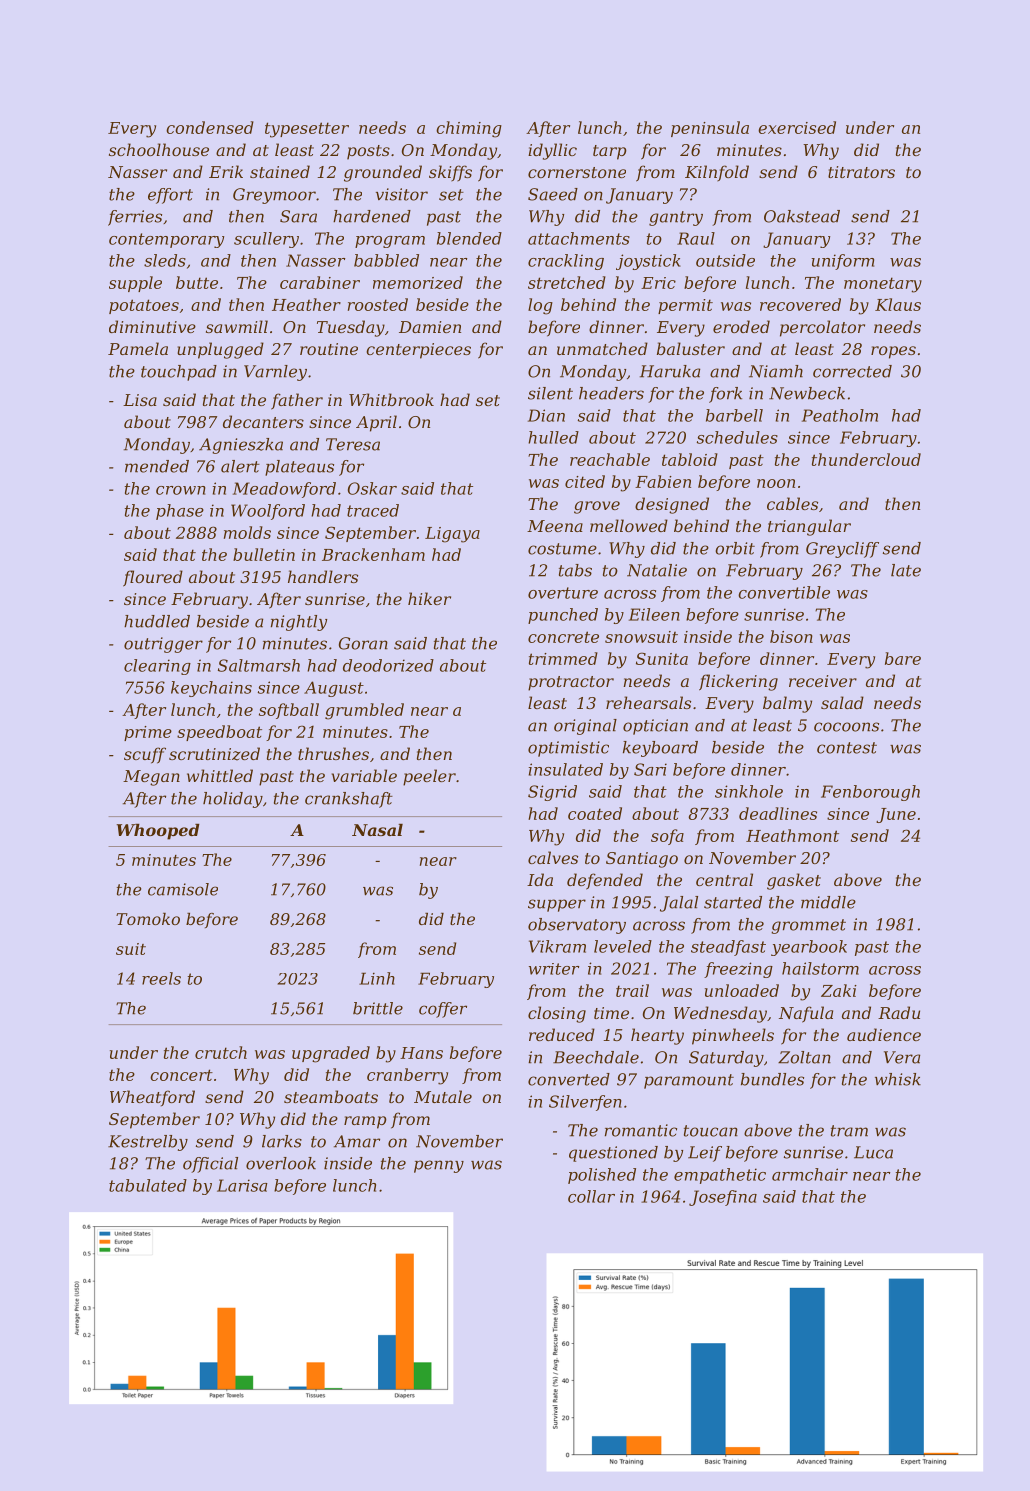 The height and width of the screenshot is (1491, 1030). Describe the element at coordinates (802, 216) in the screenshot. I see `Oakstead` at that location.
